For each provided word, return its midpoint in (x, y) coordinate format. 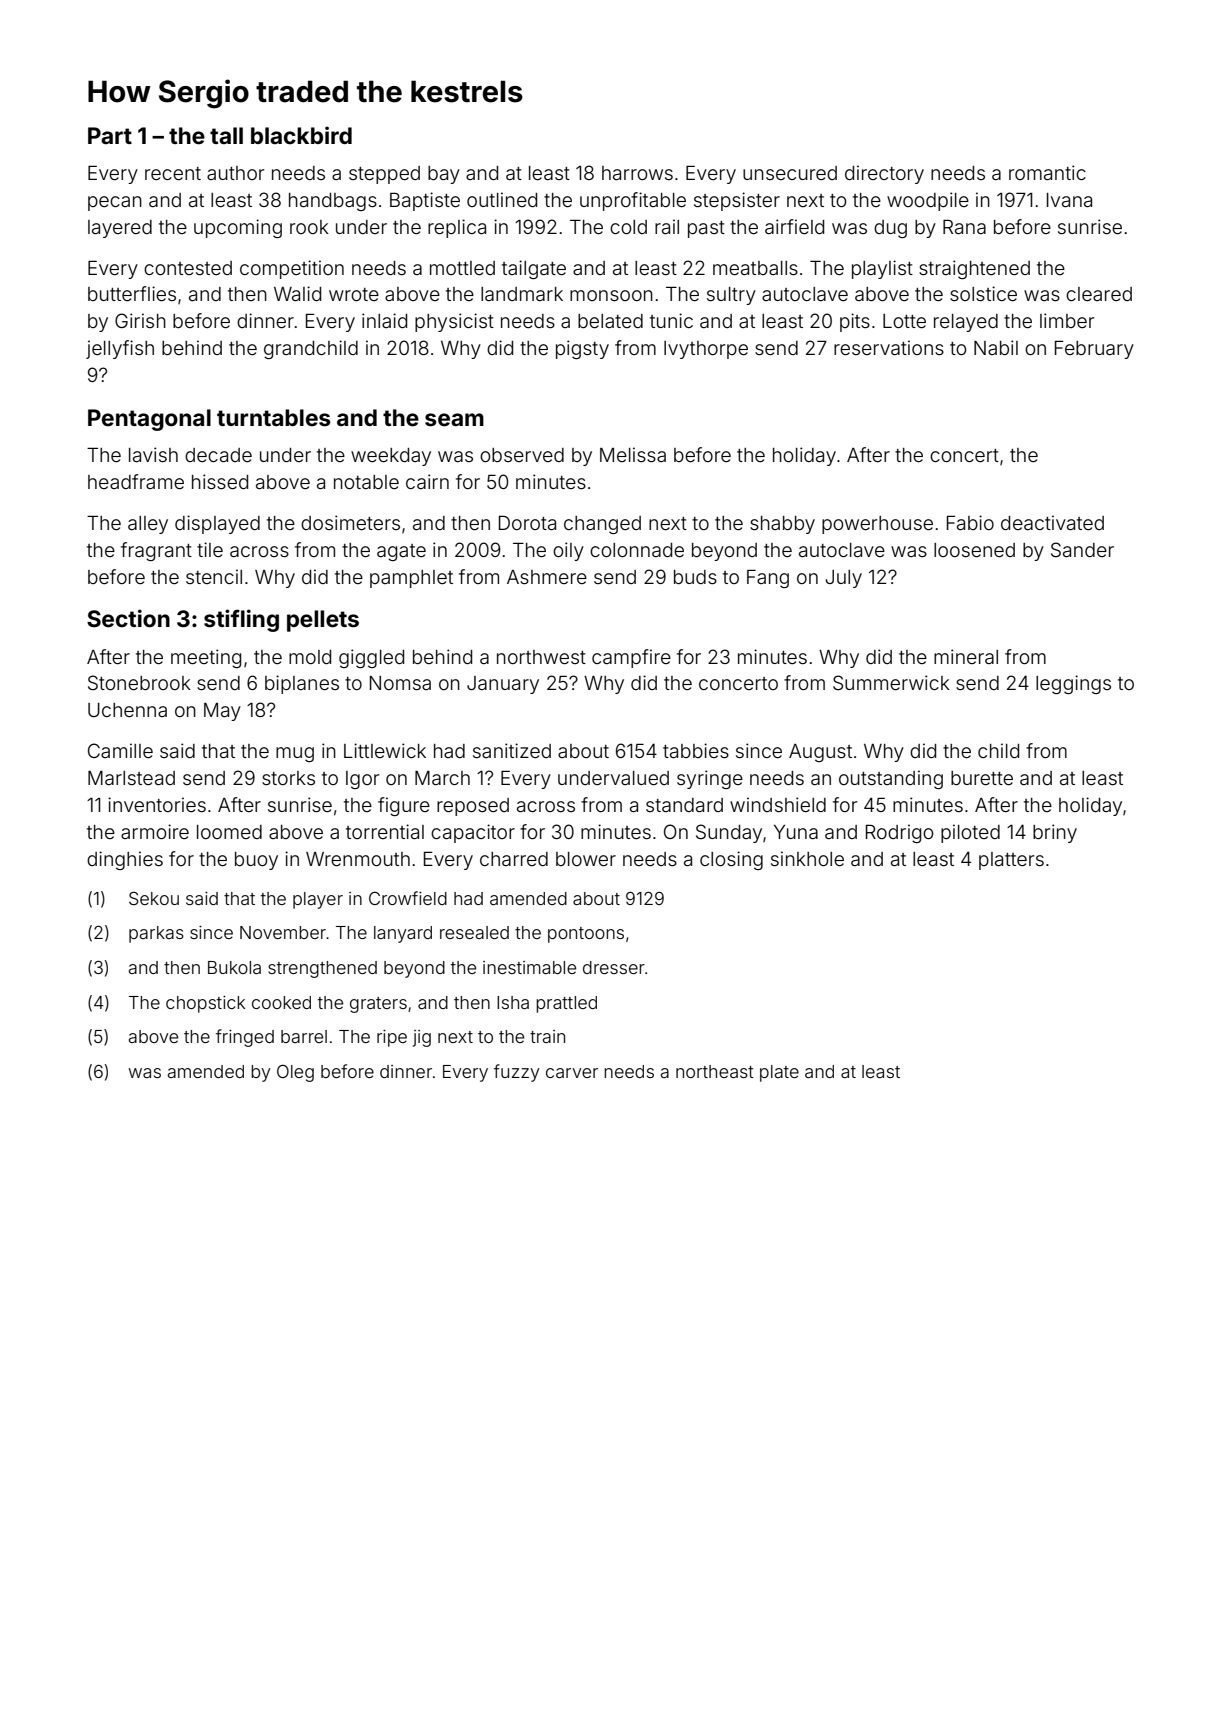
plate (779, 1073)
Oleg (295, 1073)
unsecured (790, 173)
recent (173, 173)
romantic (1047, 172)
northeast (715, 1071)
